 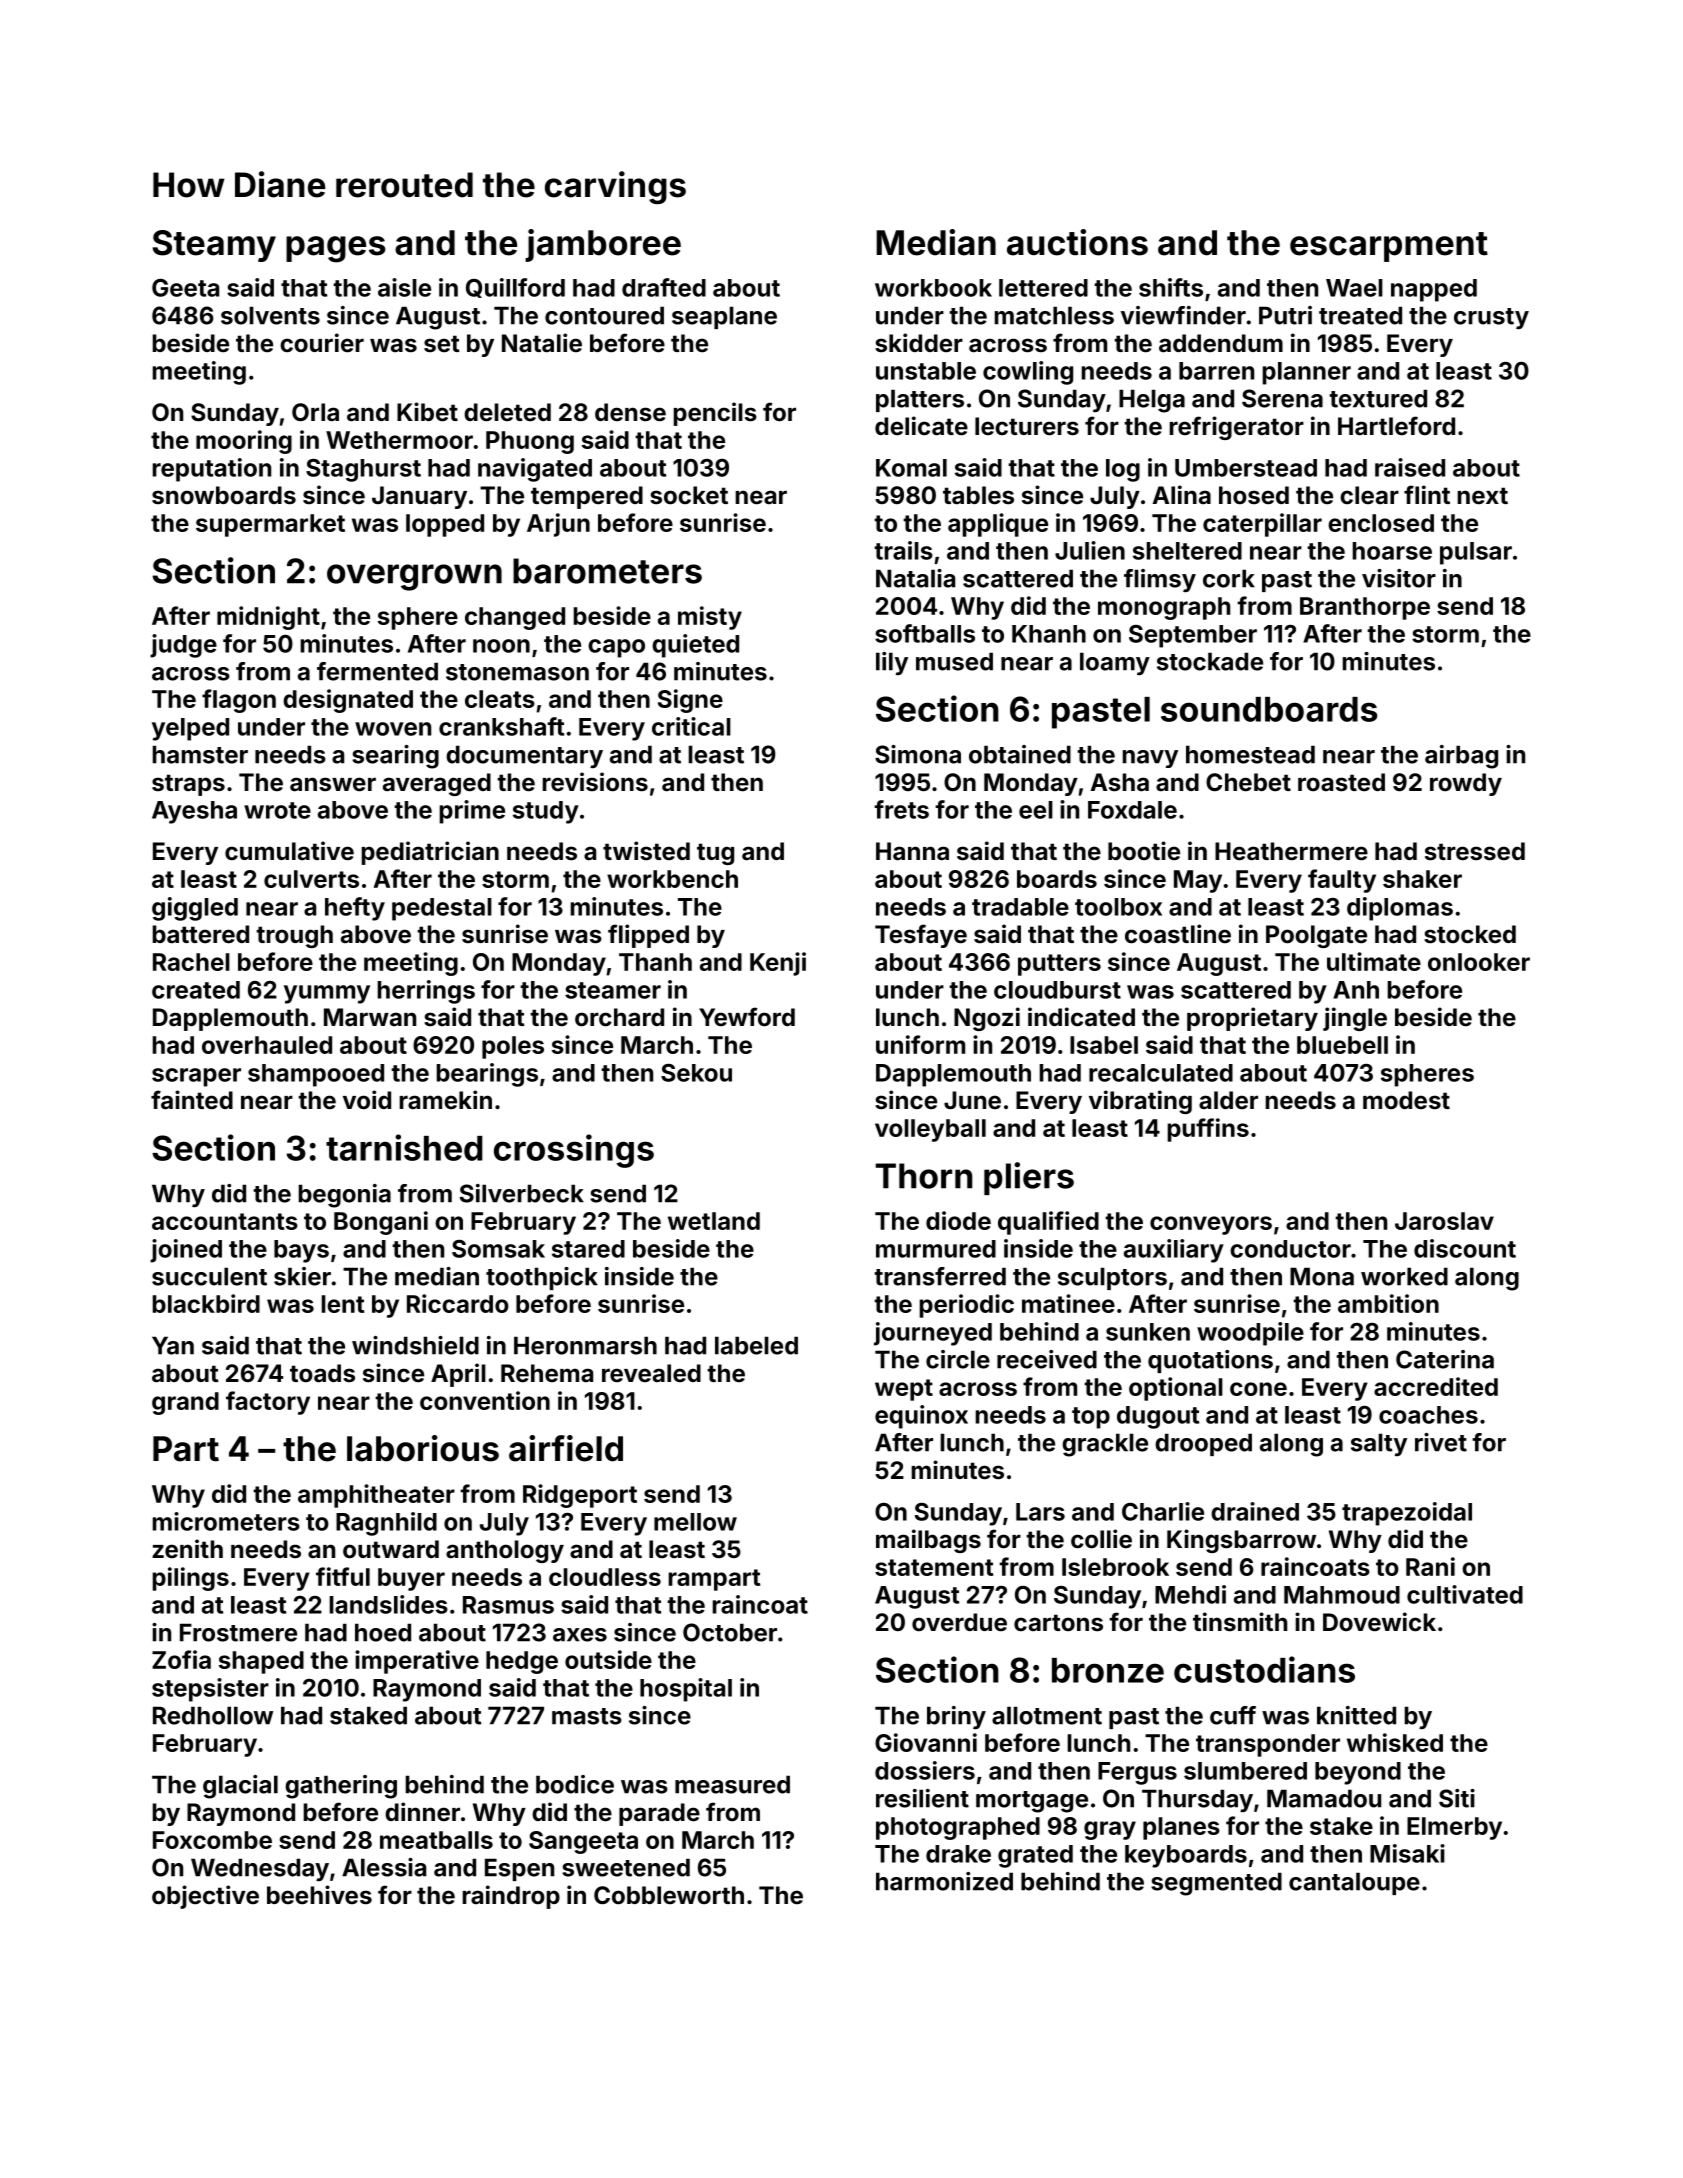 I want to click on shampooed, so click(x=316, y=1075).
